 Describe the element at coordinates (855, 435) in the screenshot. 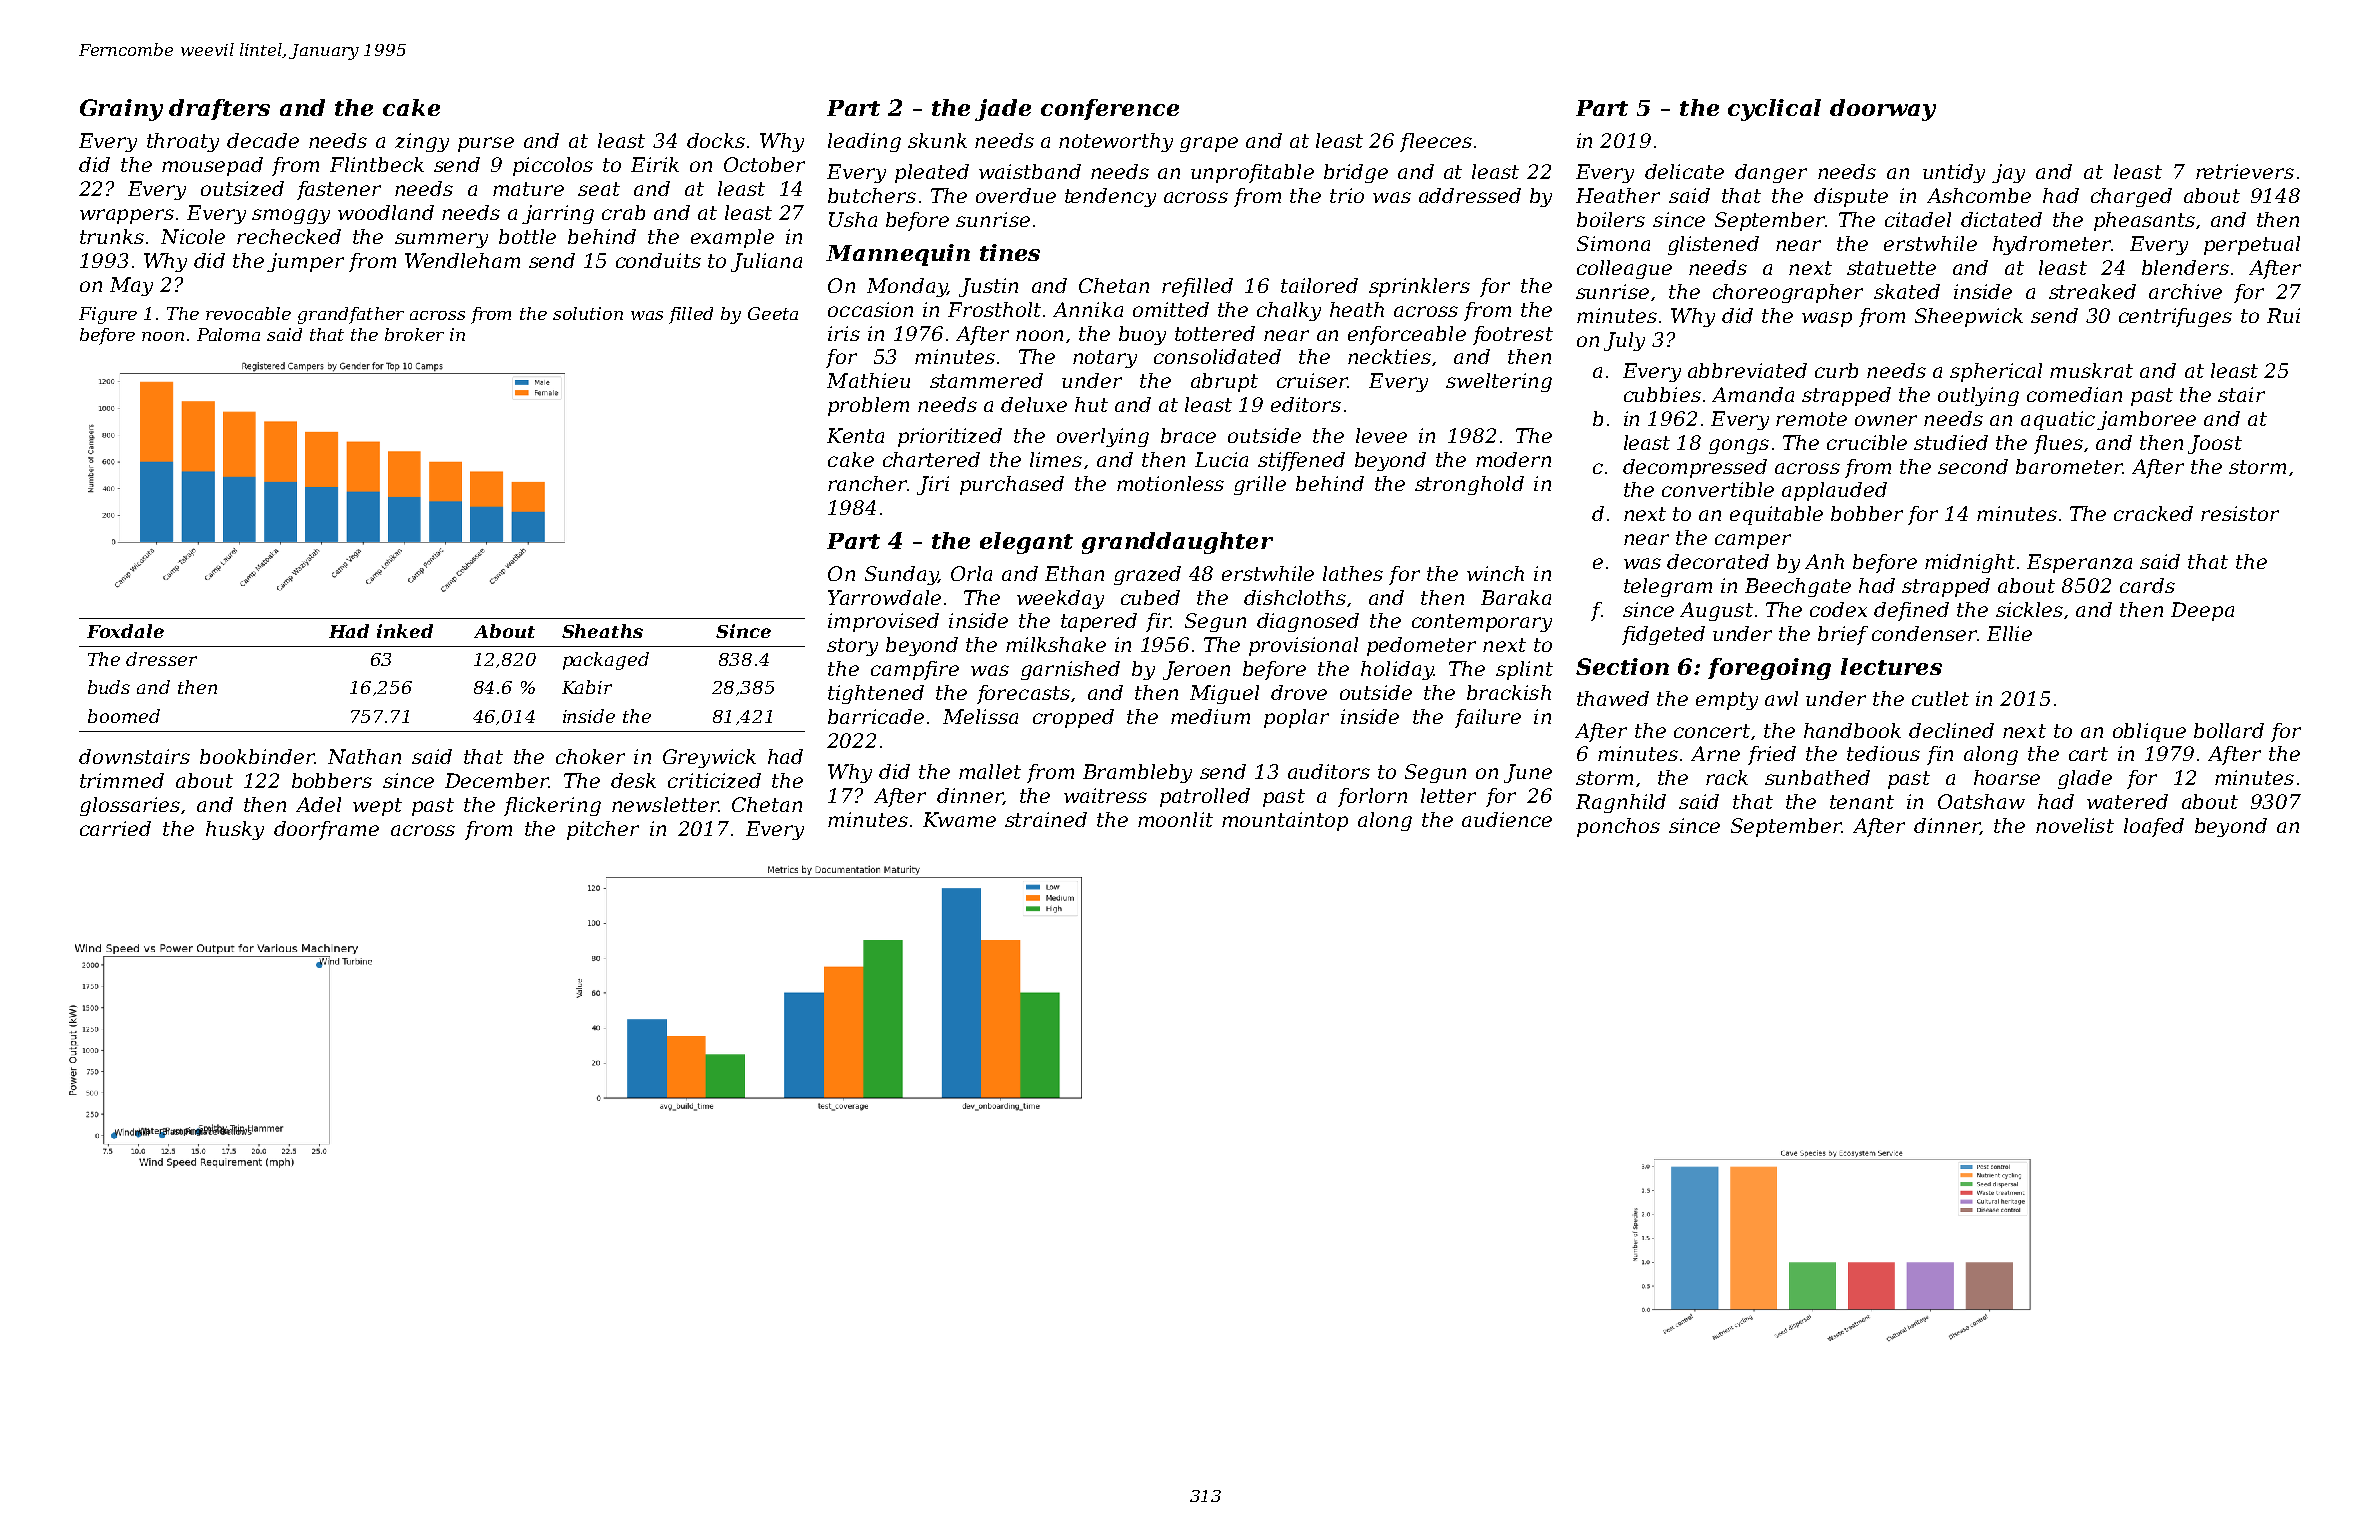

I see `Kenta` at that location.
